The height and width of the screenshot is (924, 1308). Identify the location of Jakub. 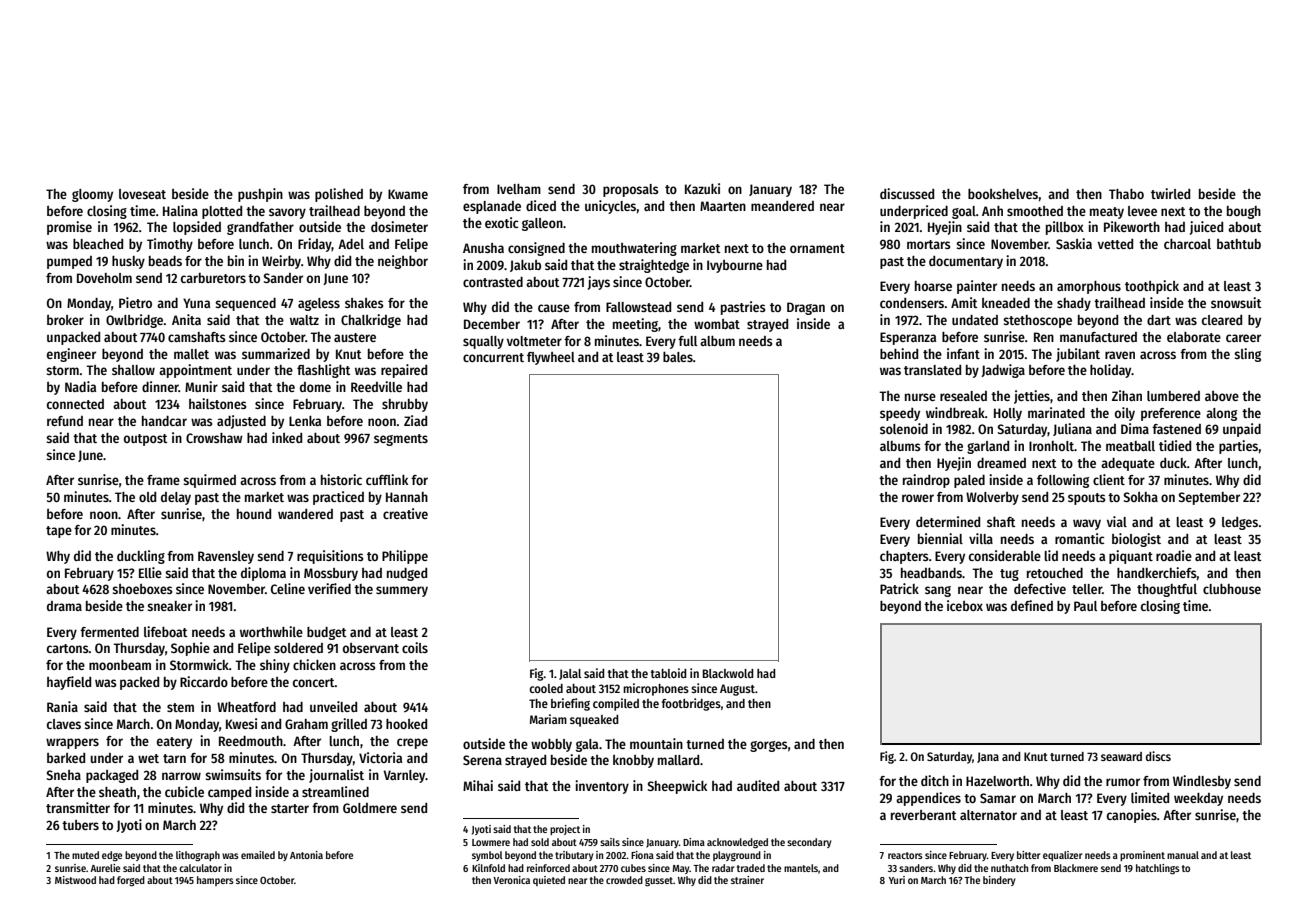
(525, 266).
